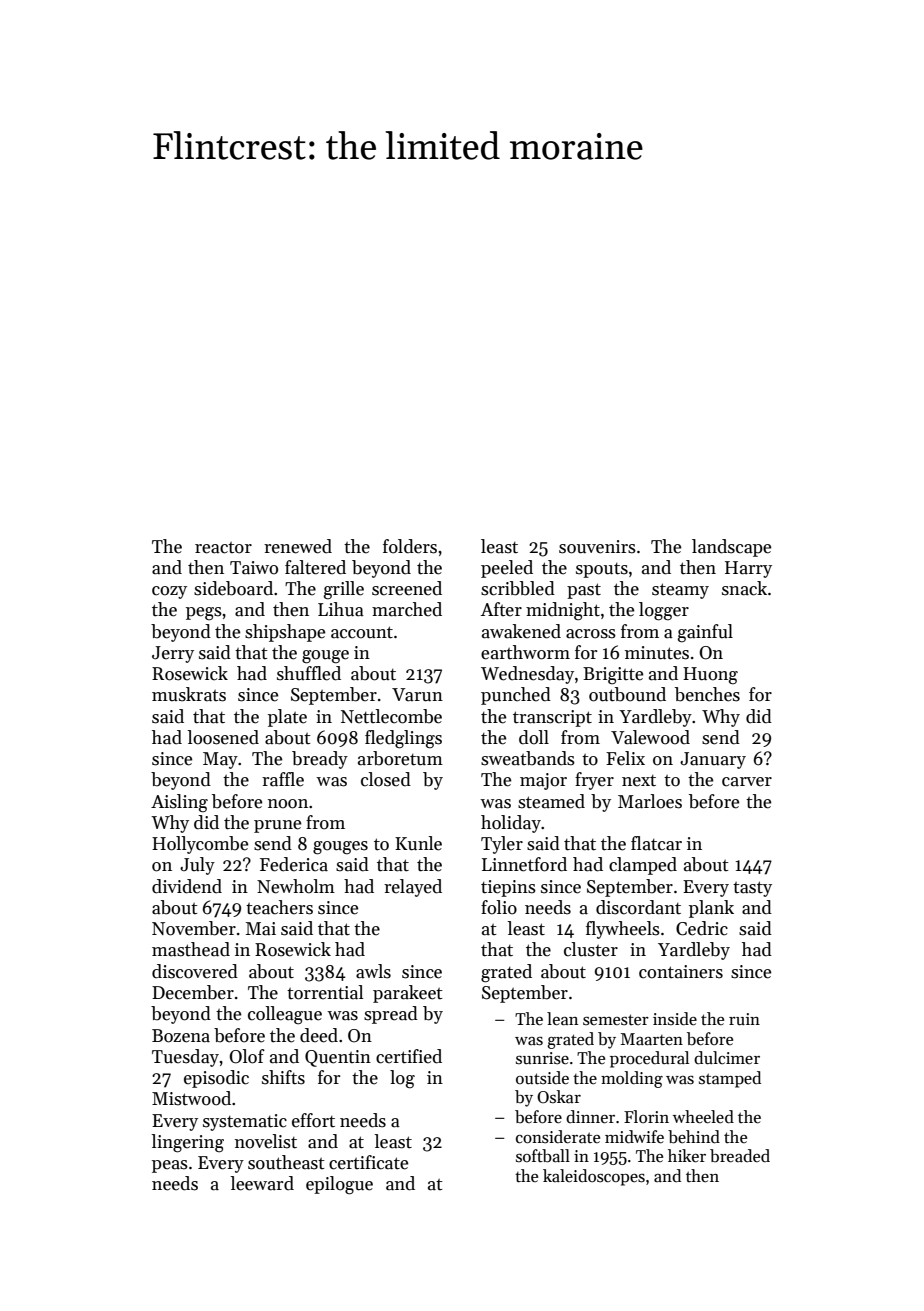 The image size is (924, 1311). I want to click on closed, so click(386, 779).
